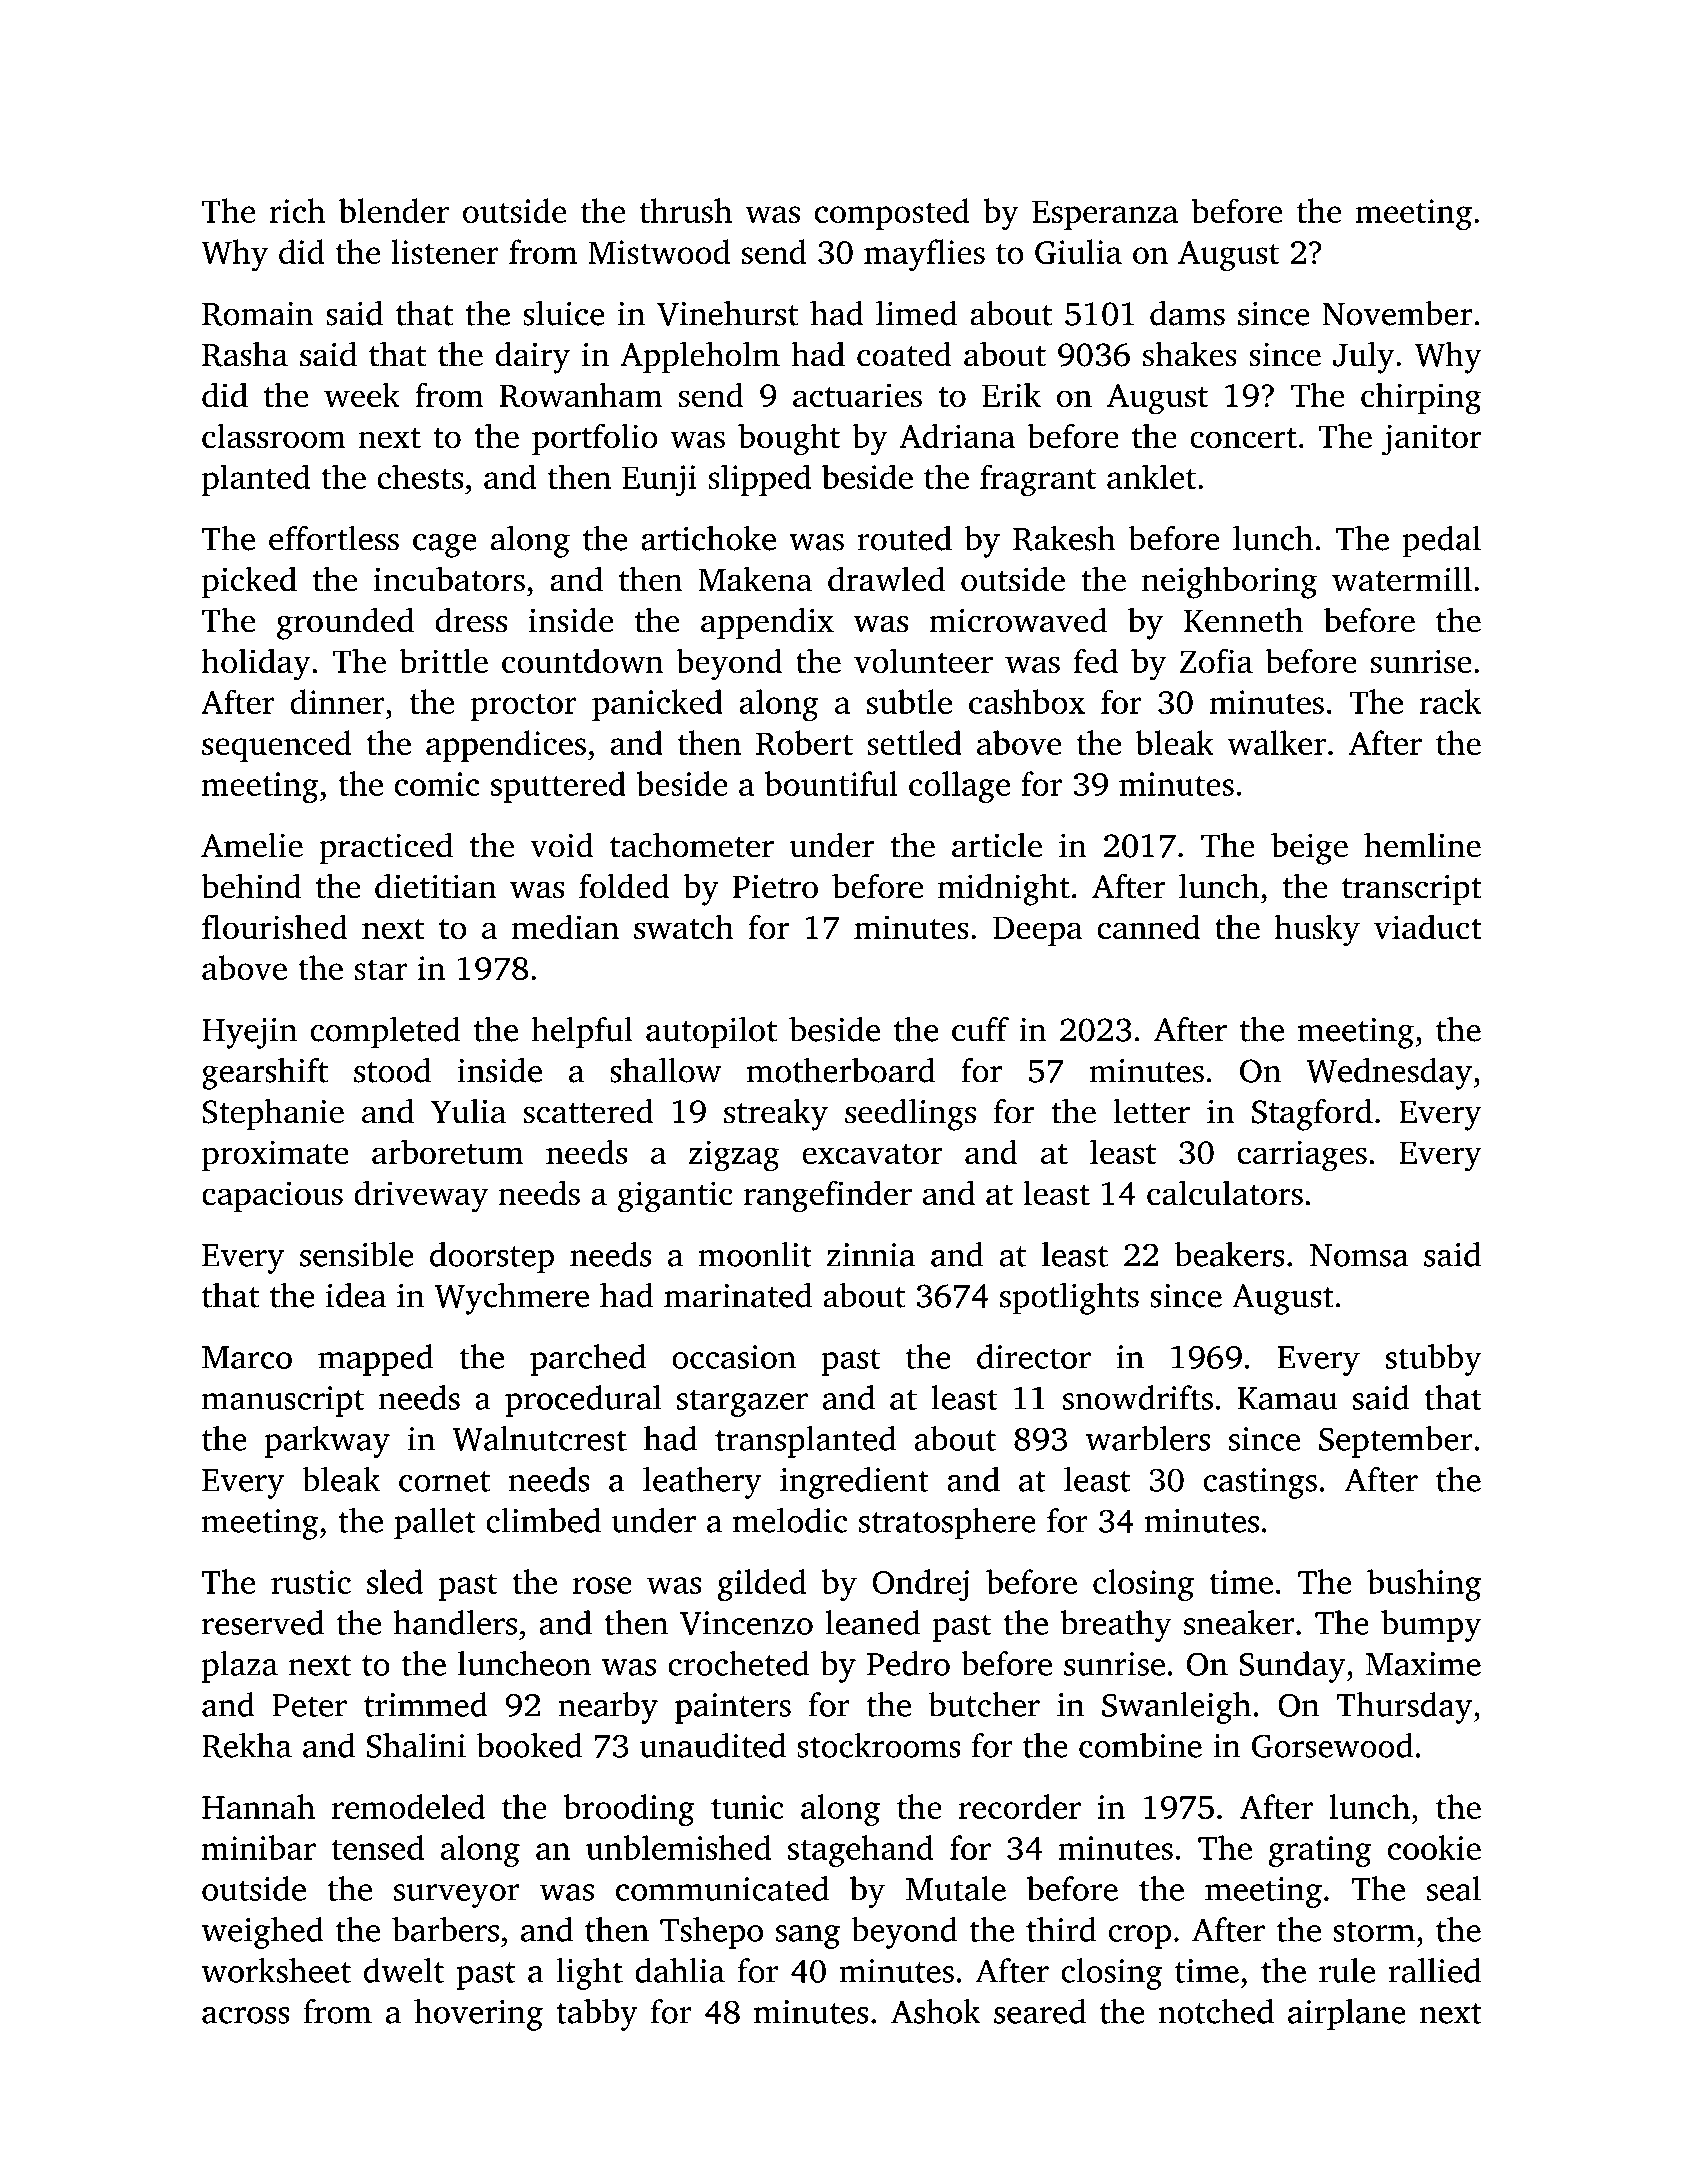  I want to click on carriages, so click(1302, 1156).
